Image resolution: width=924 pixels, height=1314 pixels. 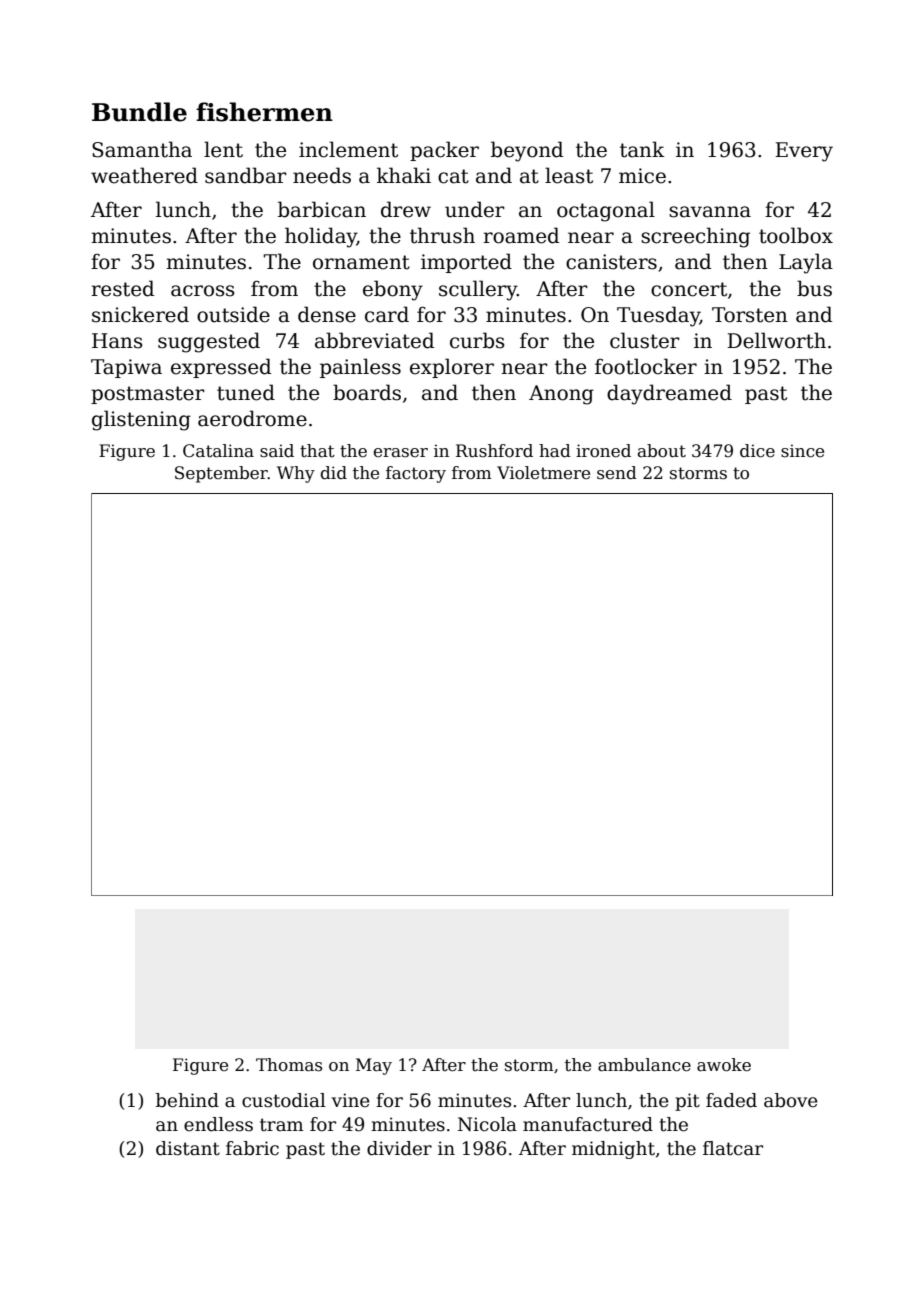 I want to click on Bundle, so click(x=139, y=112).
